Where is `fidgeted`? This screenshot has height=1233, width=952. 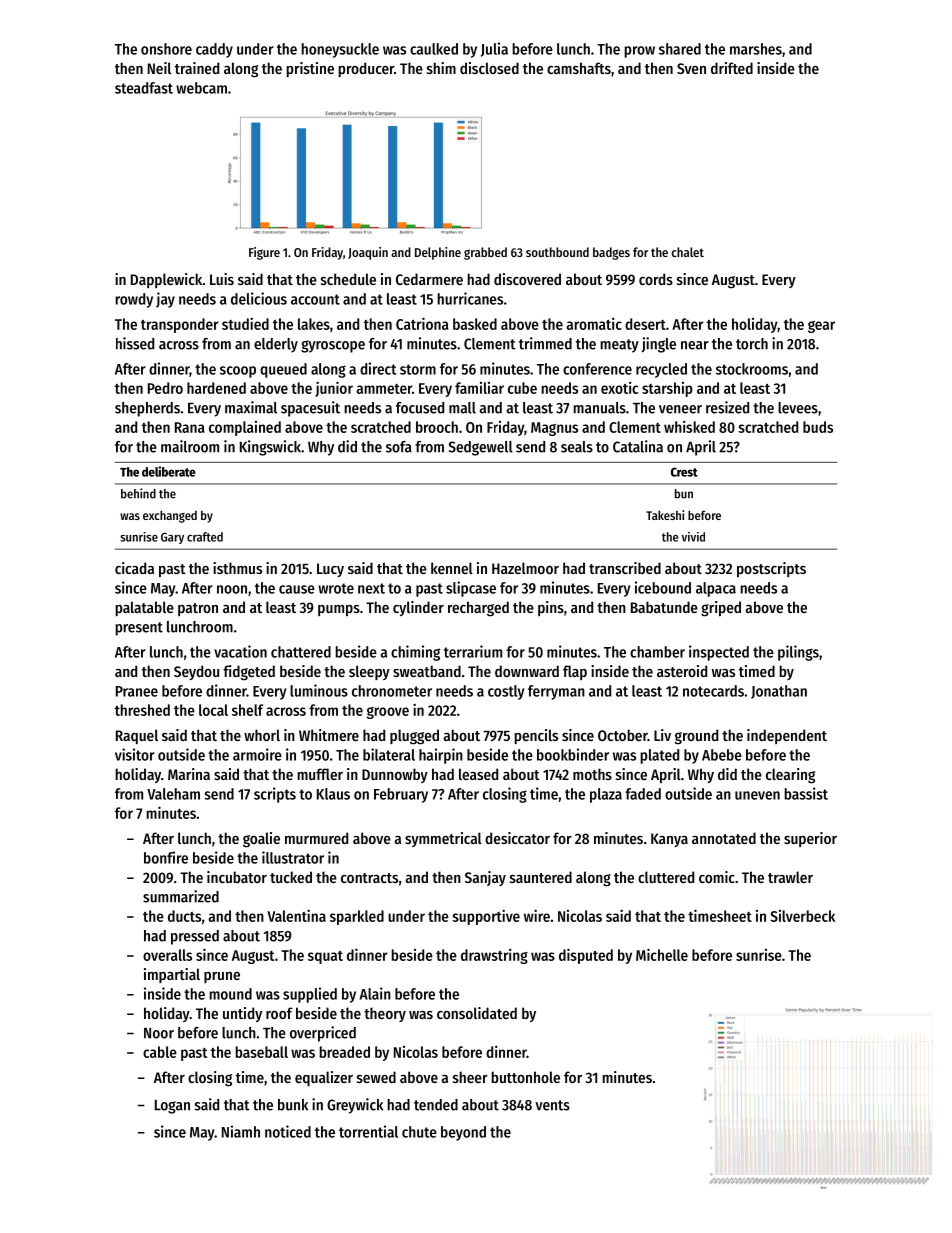
fidgeted is located at coordinates (249, 673).
